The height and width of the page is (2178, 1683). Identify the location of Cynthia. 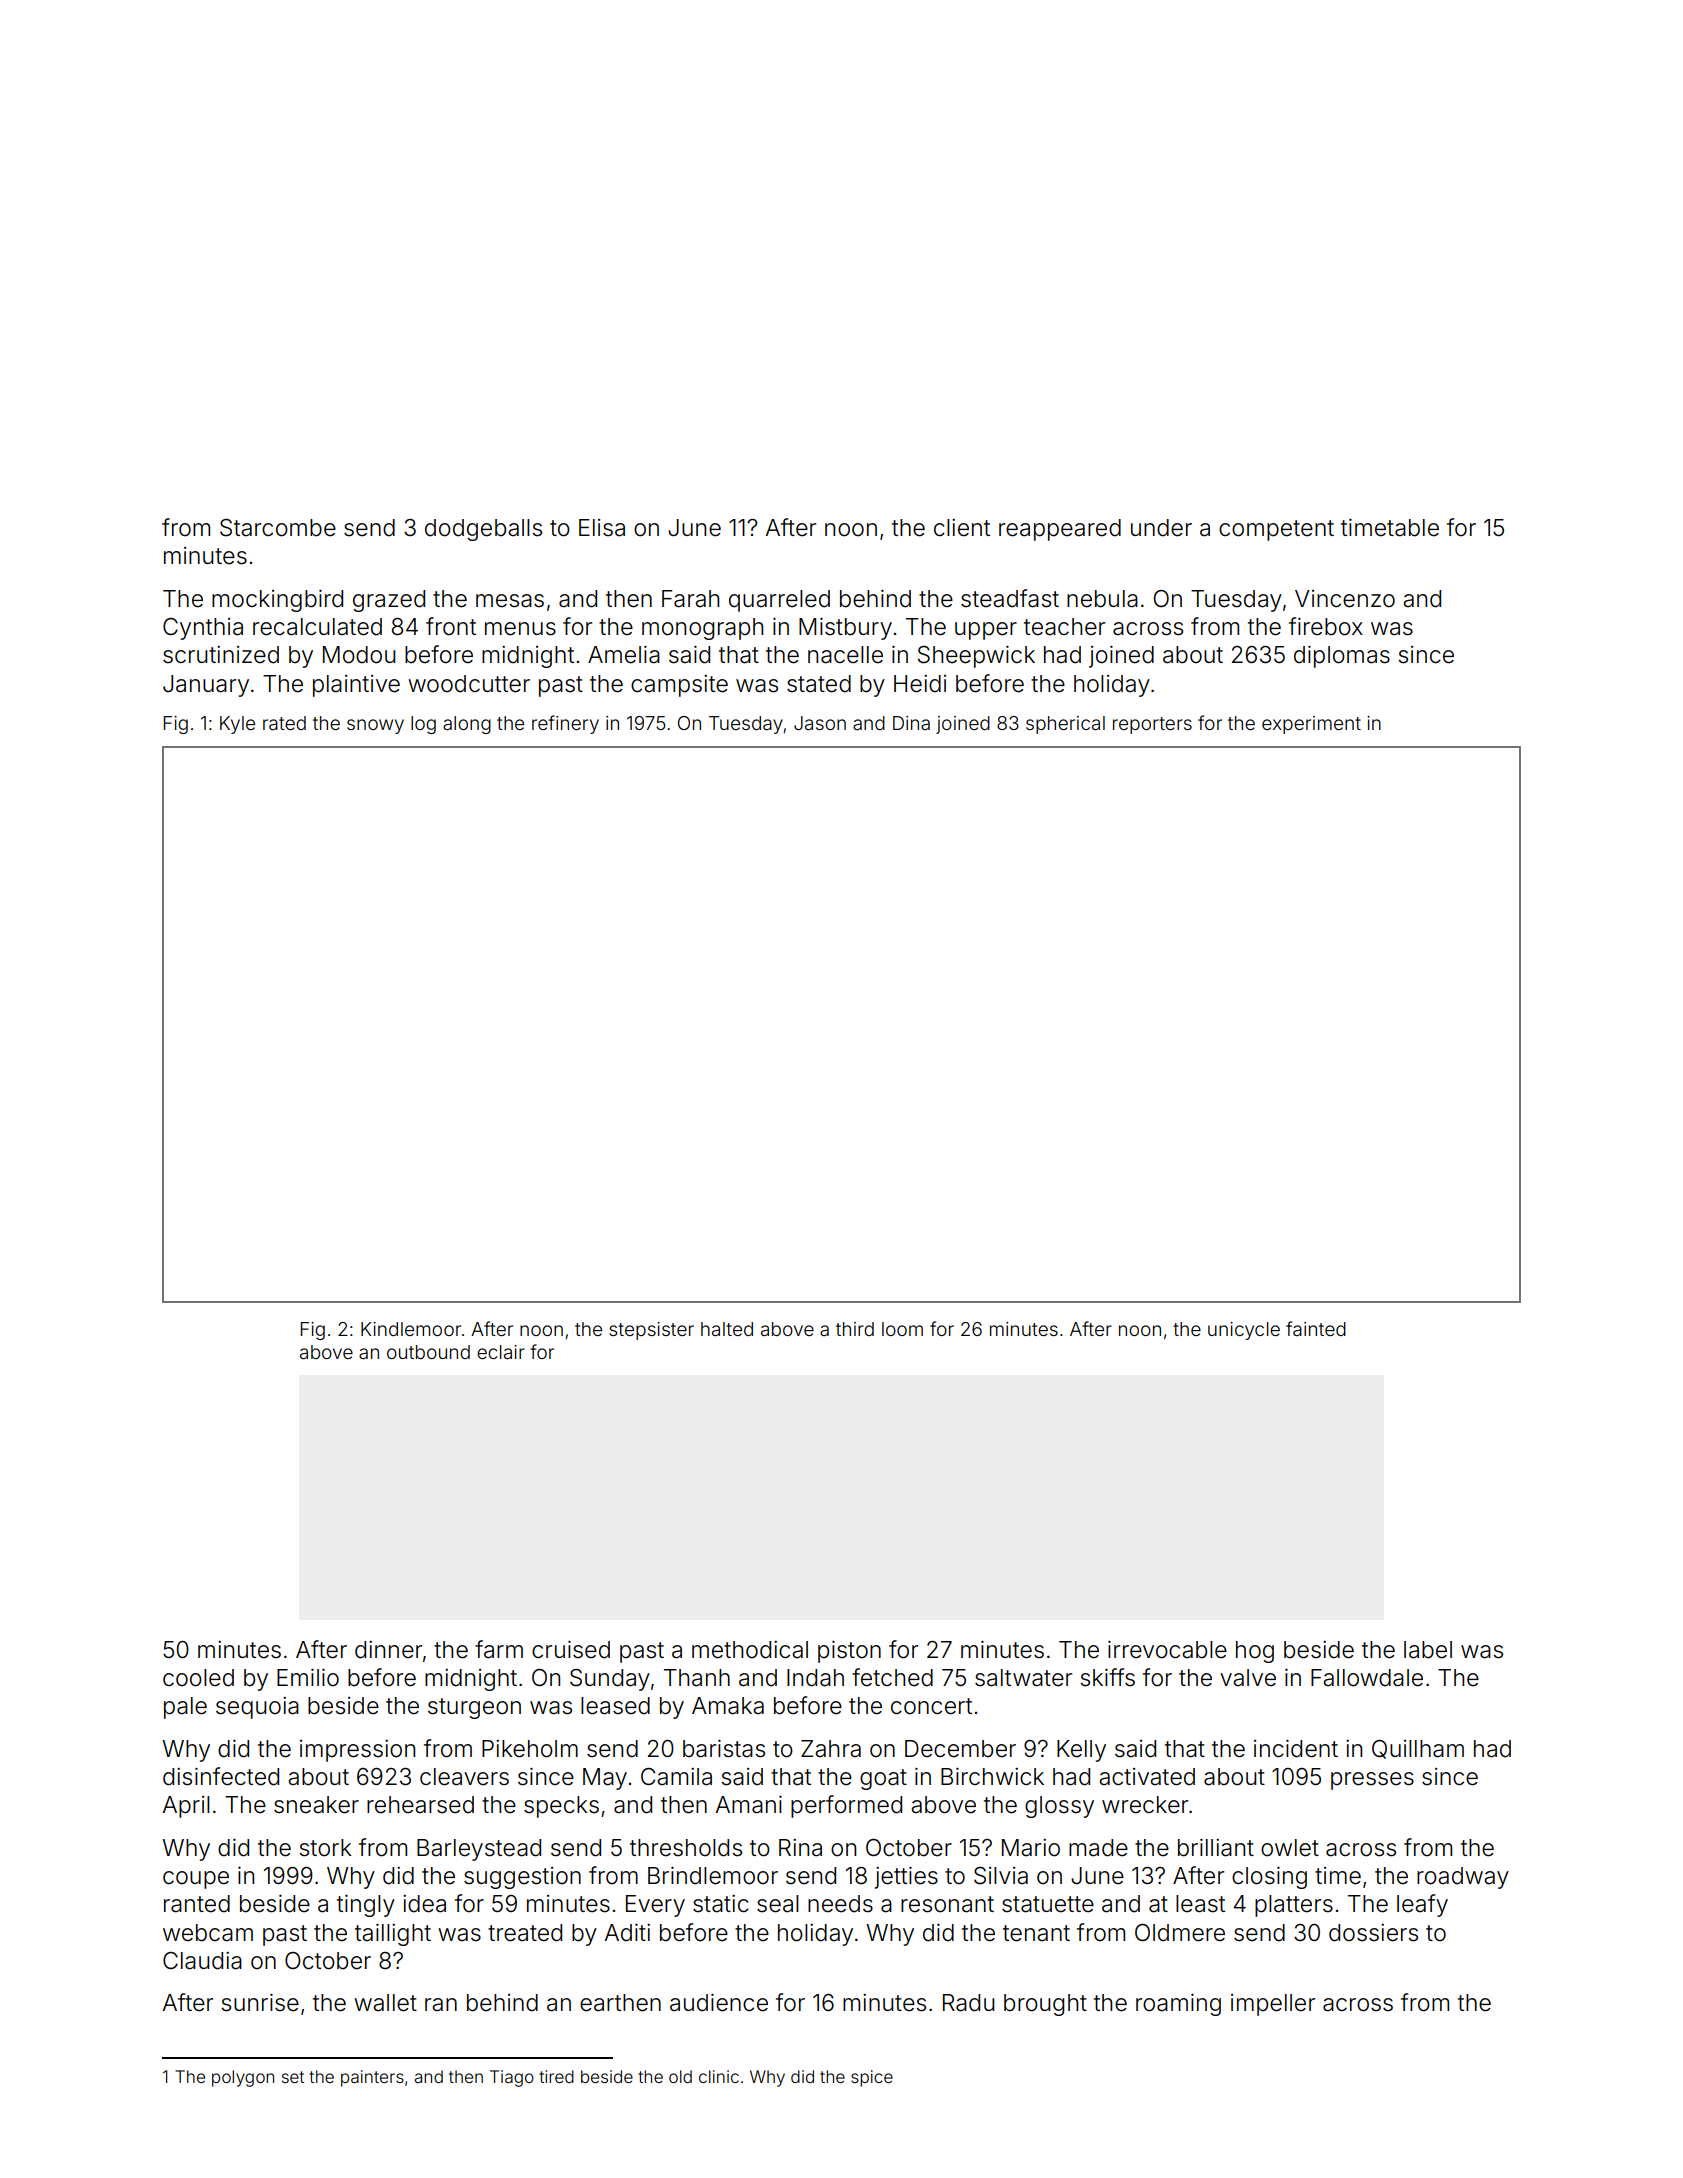
(203, 629).
